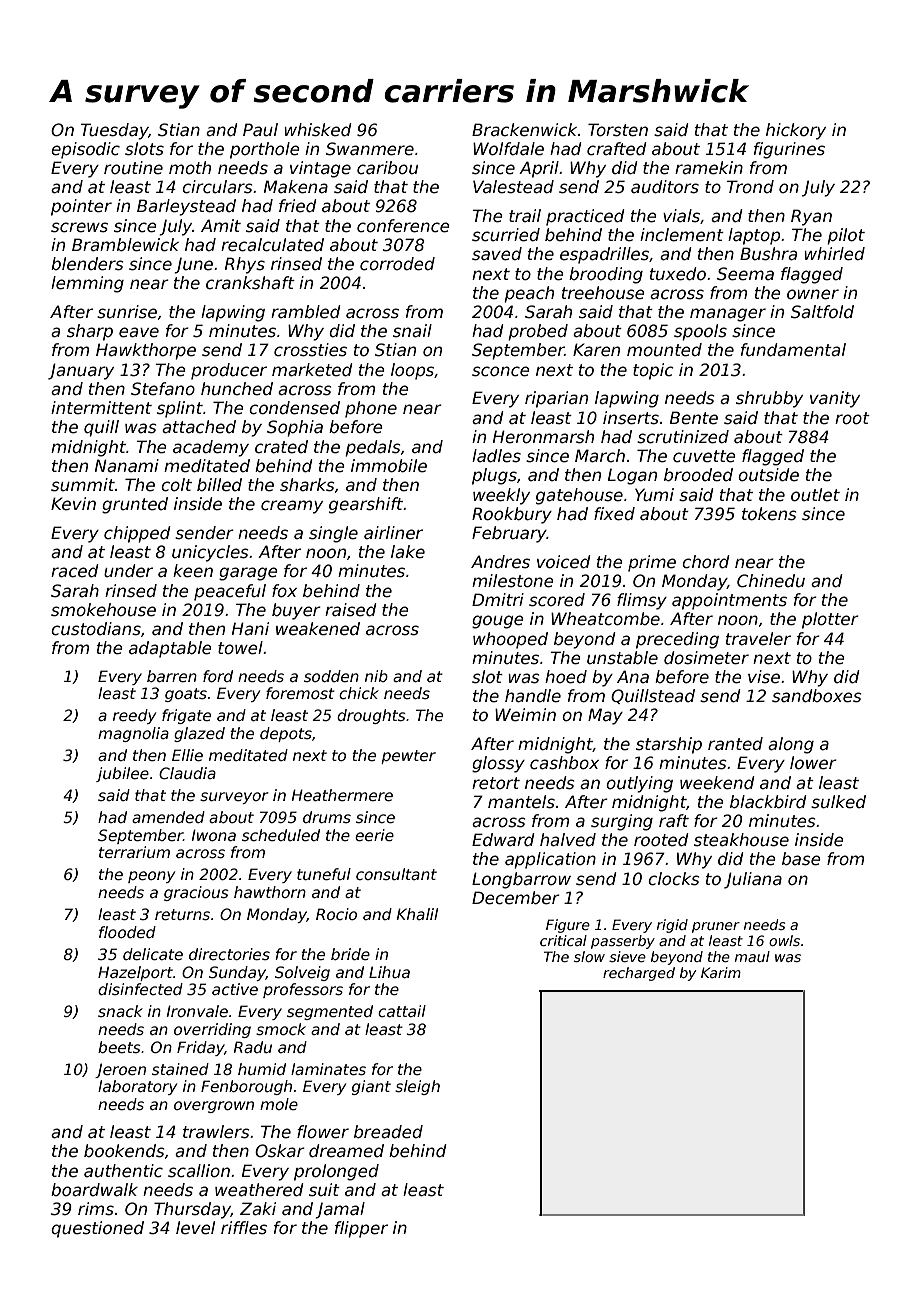  What do you see at coordinates (539, 169) in the screenshot?
I see `April` at bounding box center [539, 169].
